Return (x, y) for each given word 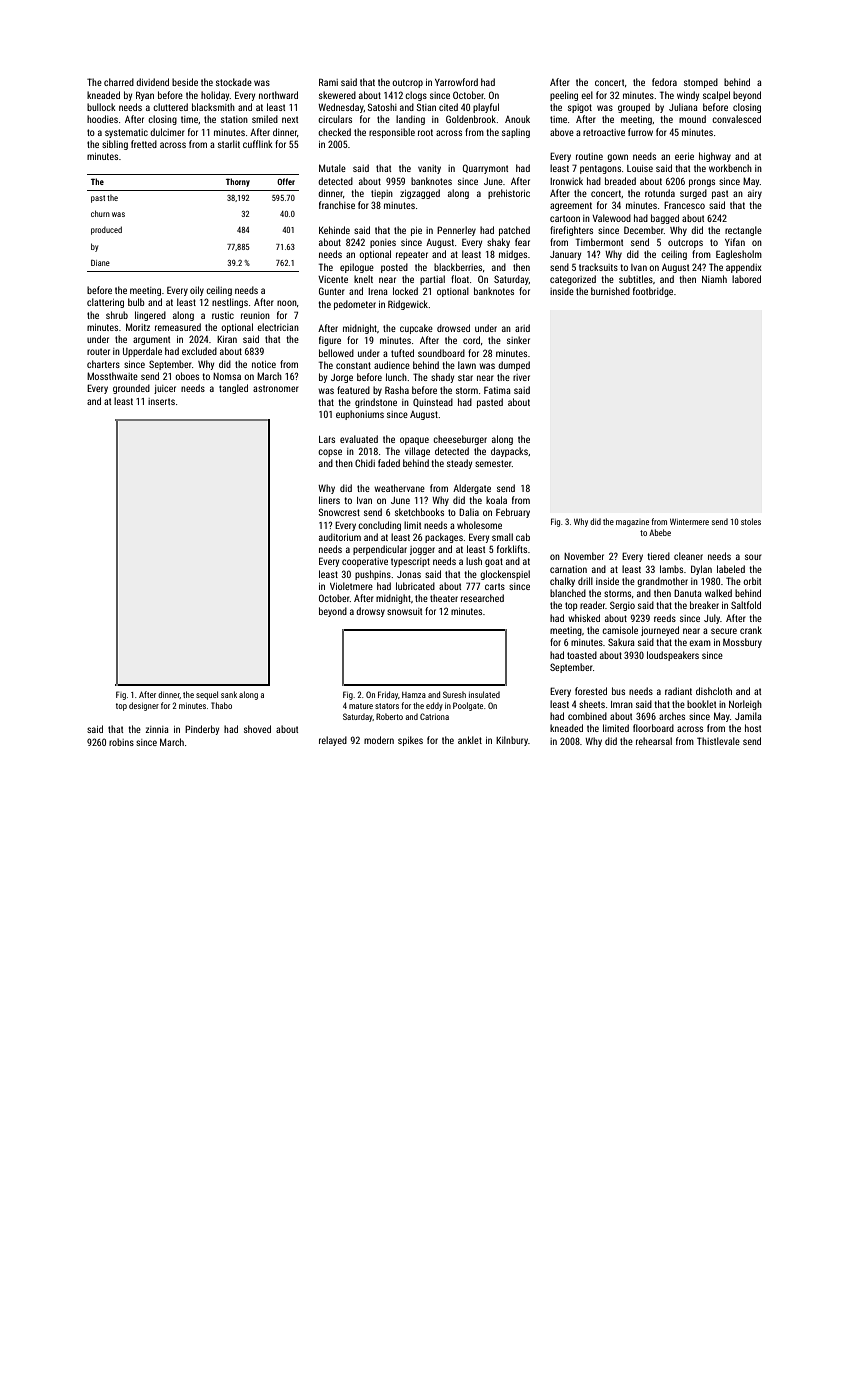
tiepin (382, 194)
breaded (620, 181)
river (521, 377)
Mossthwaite (112, 376)
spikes (410, 741)
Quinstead (433, 402)
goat (494, 562)
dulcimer (167, 132)
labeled (731, 569)
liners (329, 500)
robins (121, 742)
